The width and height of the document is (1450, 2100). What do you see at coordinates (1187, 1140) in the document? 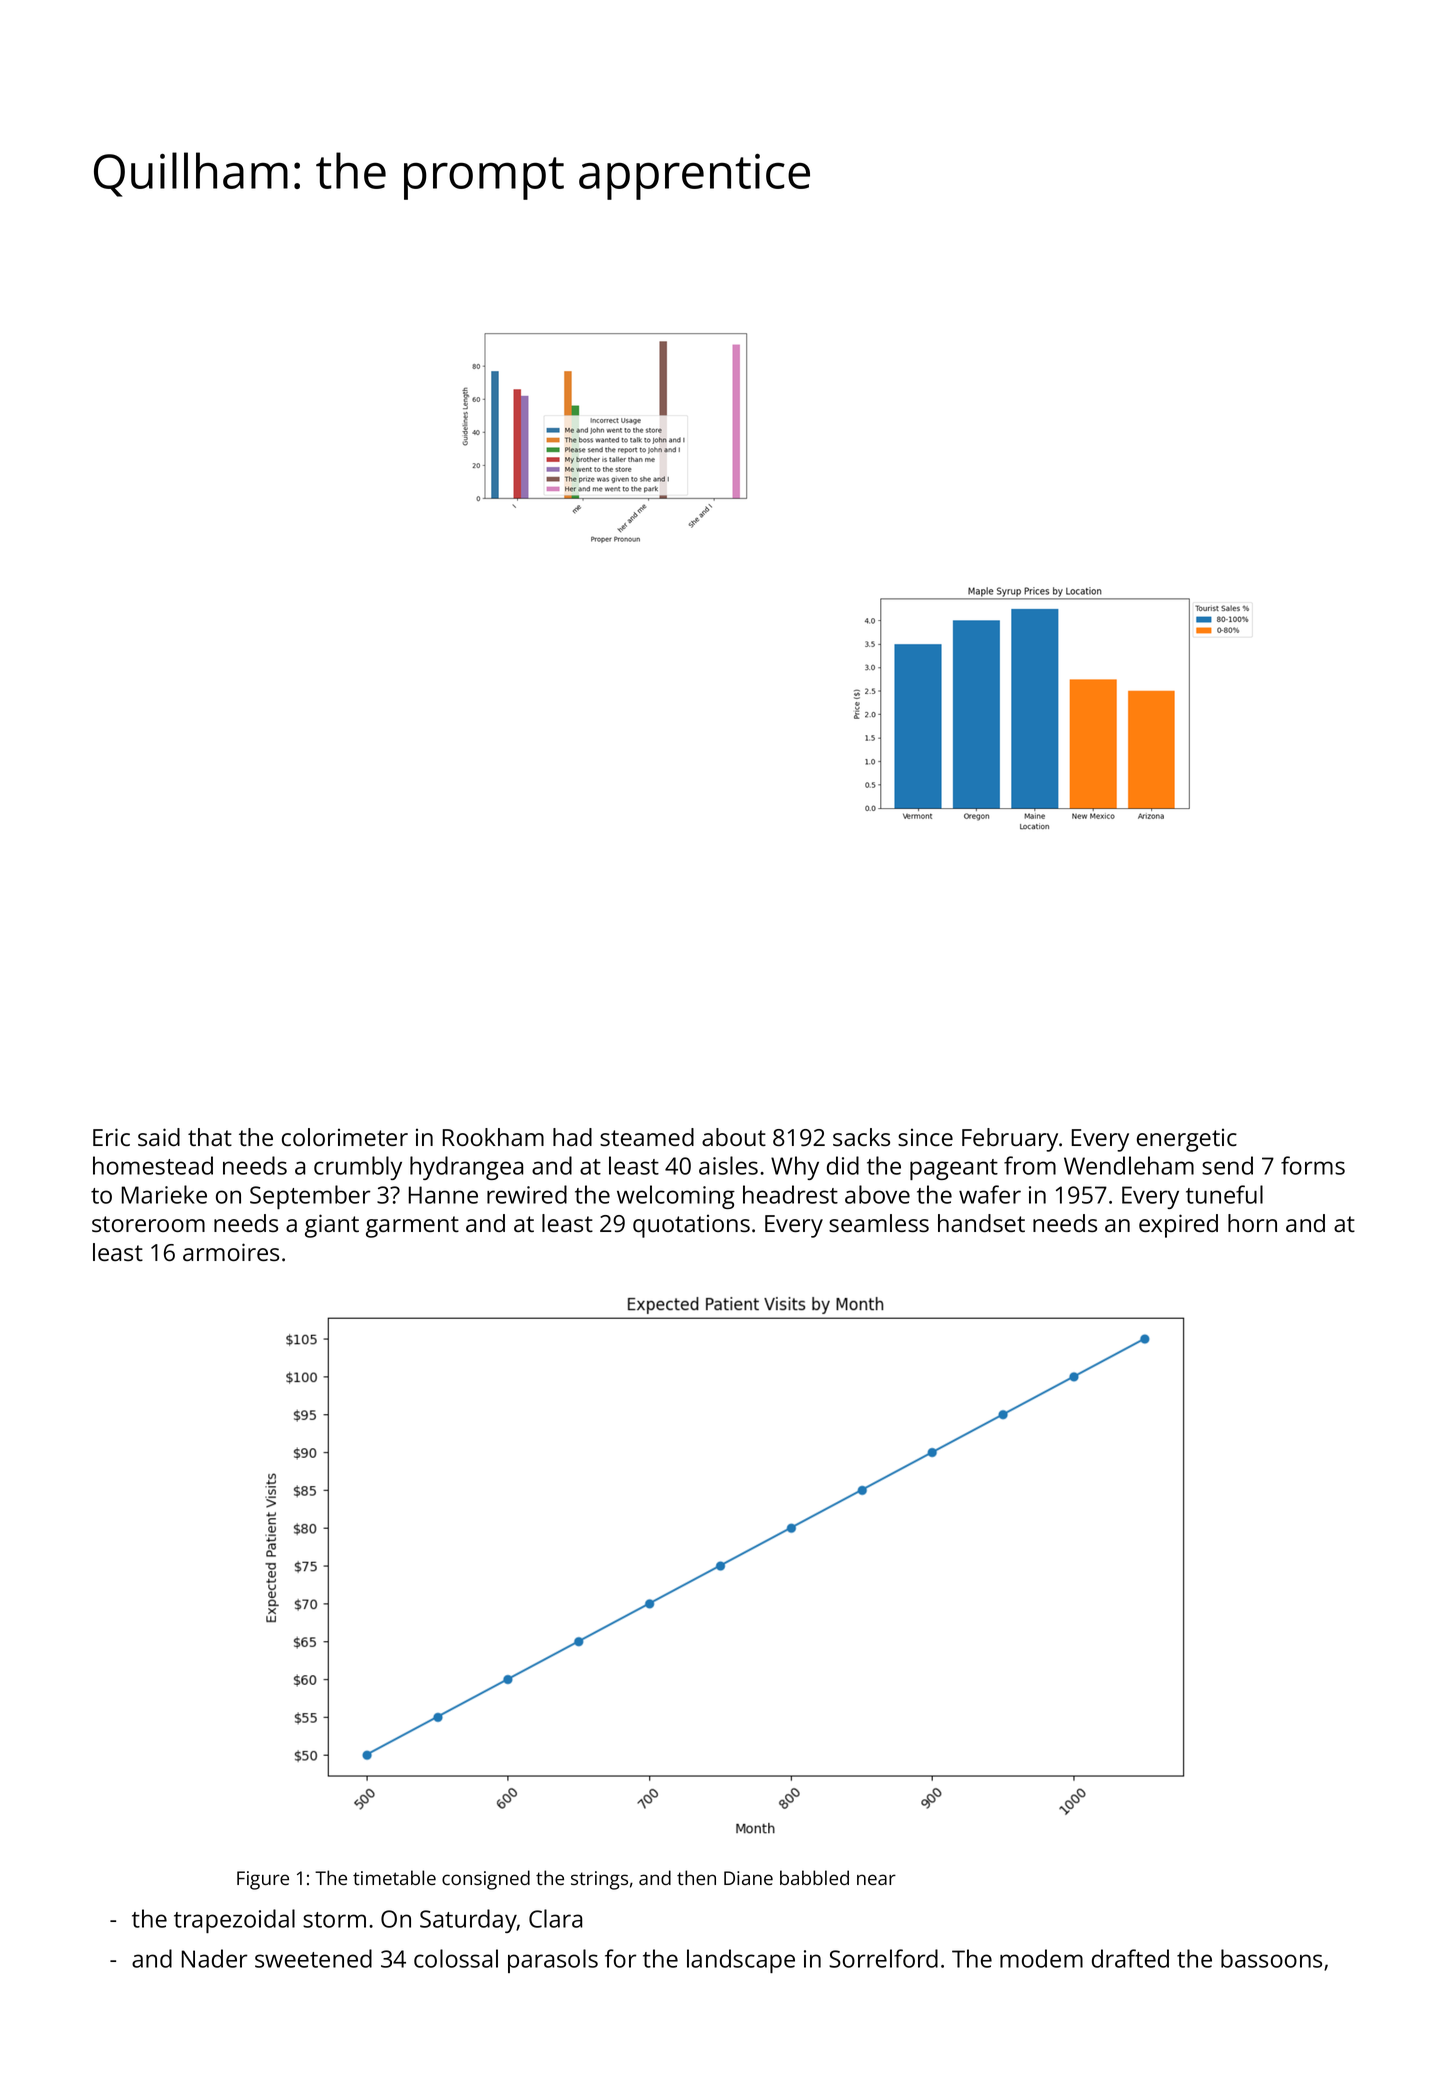
I see `energetic` at bounding box center [1187, 1140].
